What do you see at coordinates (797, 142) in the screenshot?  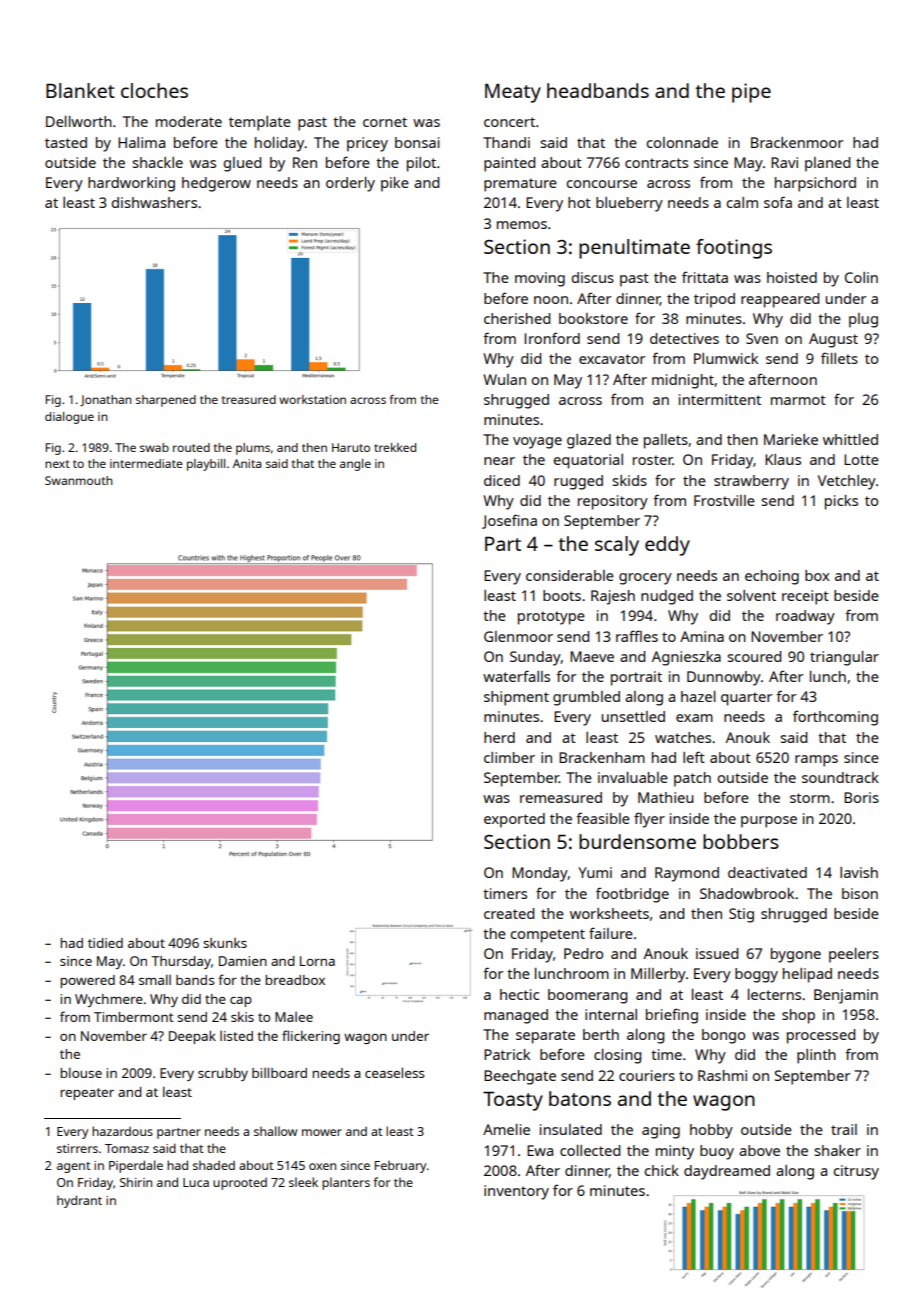 I see `Brackenmoor` at bounding box center [797, 142].
